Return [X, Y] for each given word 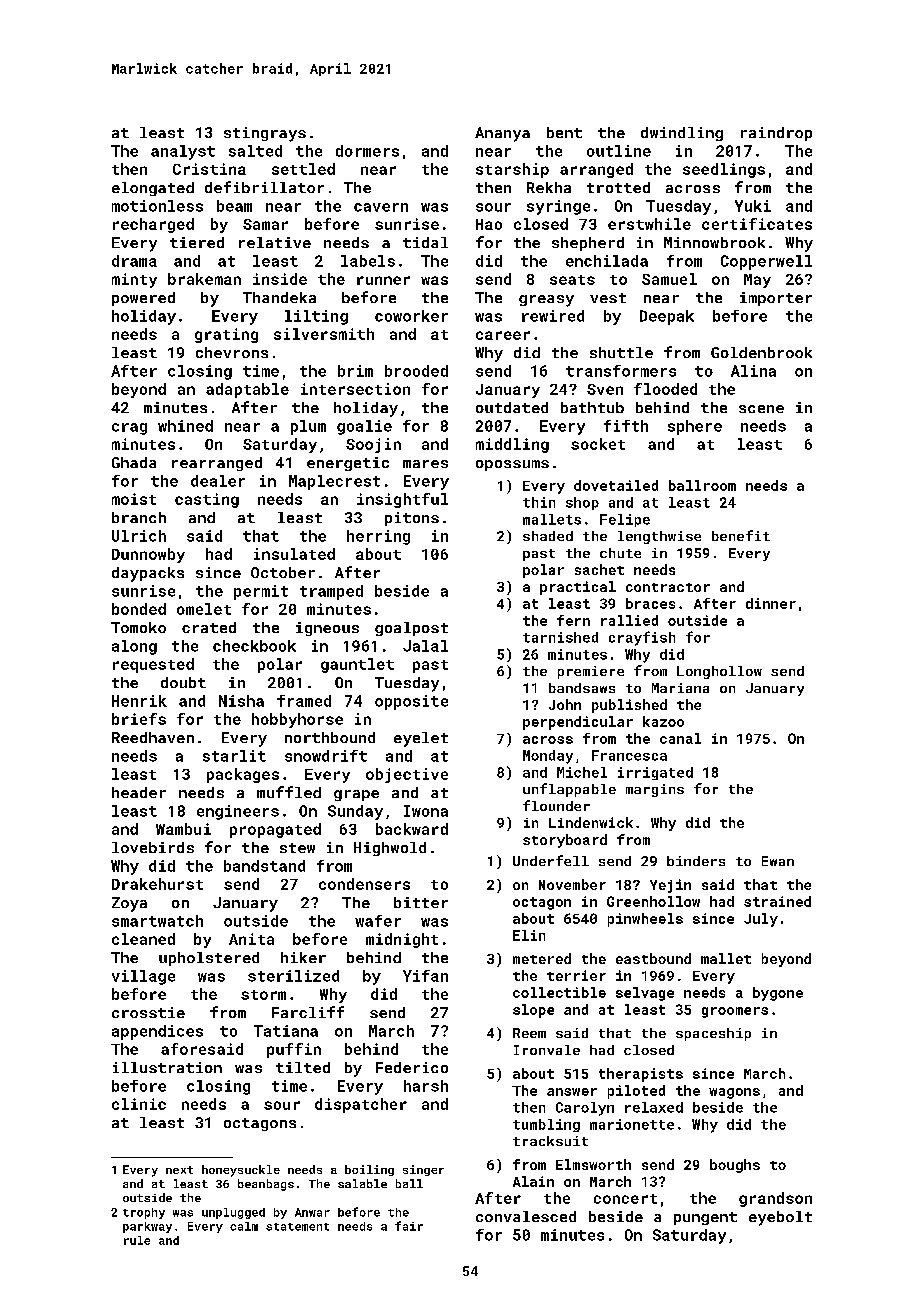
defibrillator [264, 187]
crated [209, 627]
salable [362, 1183]
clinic [139, 1104]
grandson [775, 1199]
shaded [548, 536]
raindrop [776, 134]
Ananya [502, 134]
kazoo [663, 721]
